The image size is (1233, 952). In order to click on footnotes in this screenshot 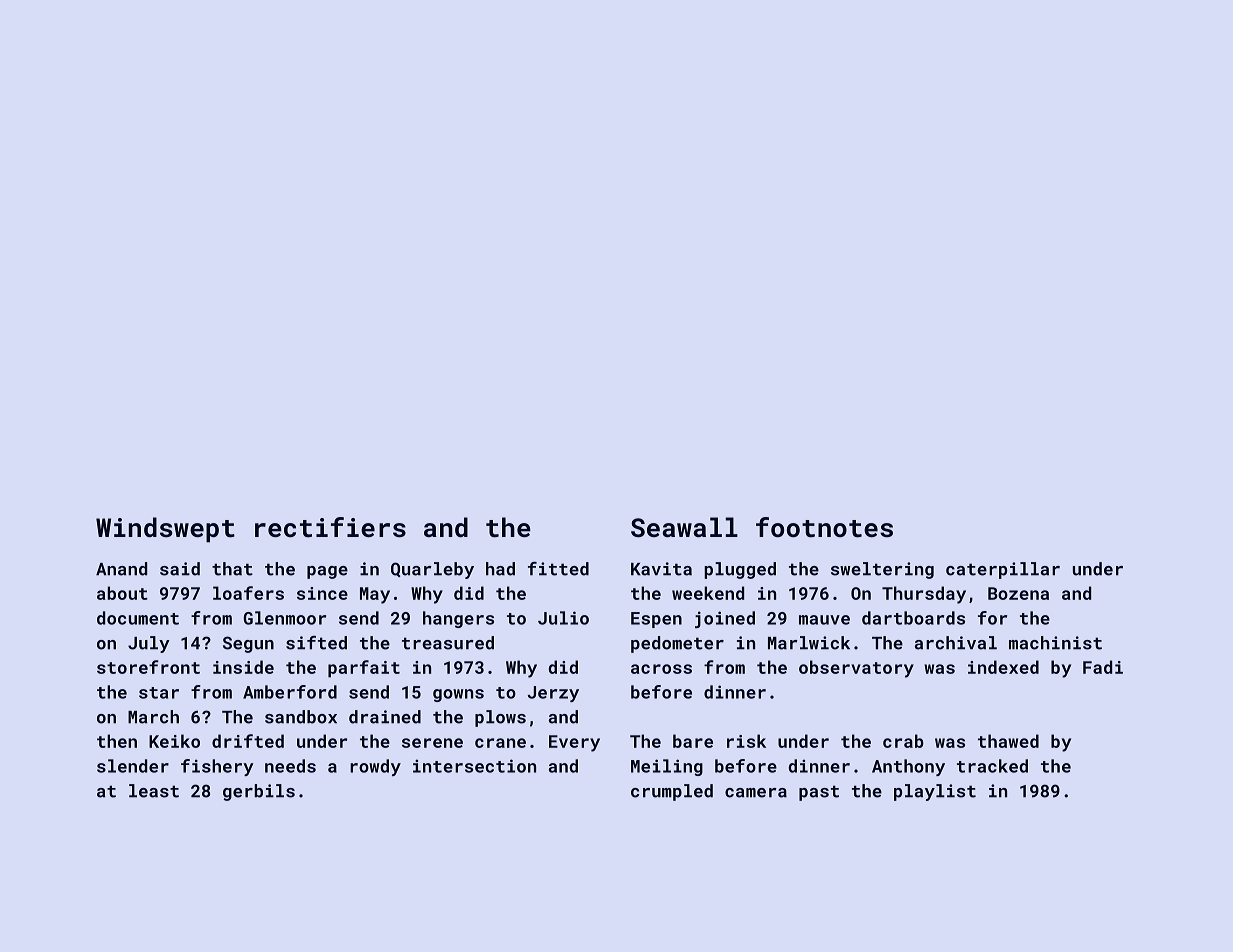, I will do `click(824, 527)`.
